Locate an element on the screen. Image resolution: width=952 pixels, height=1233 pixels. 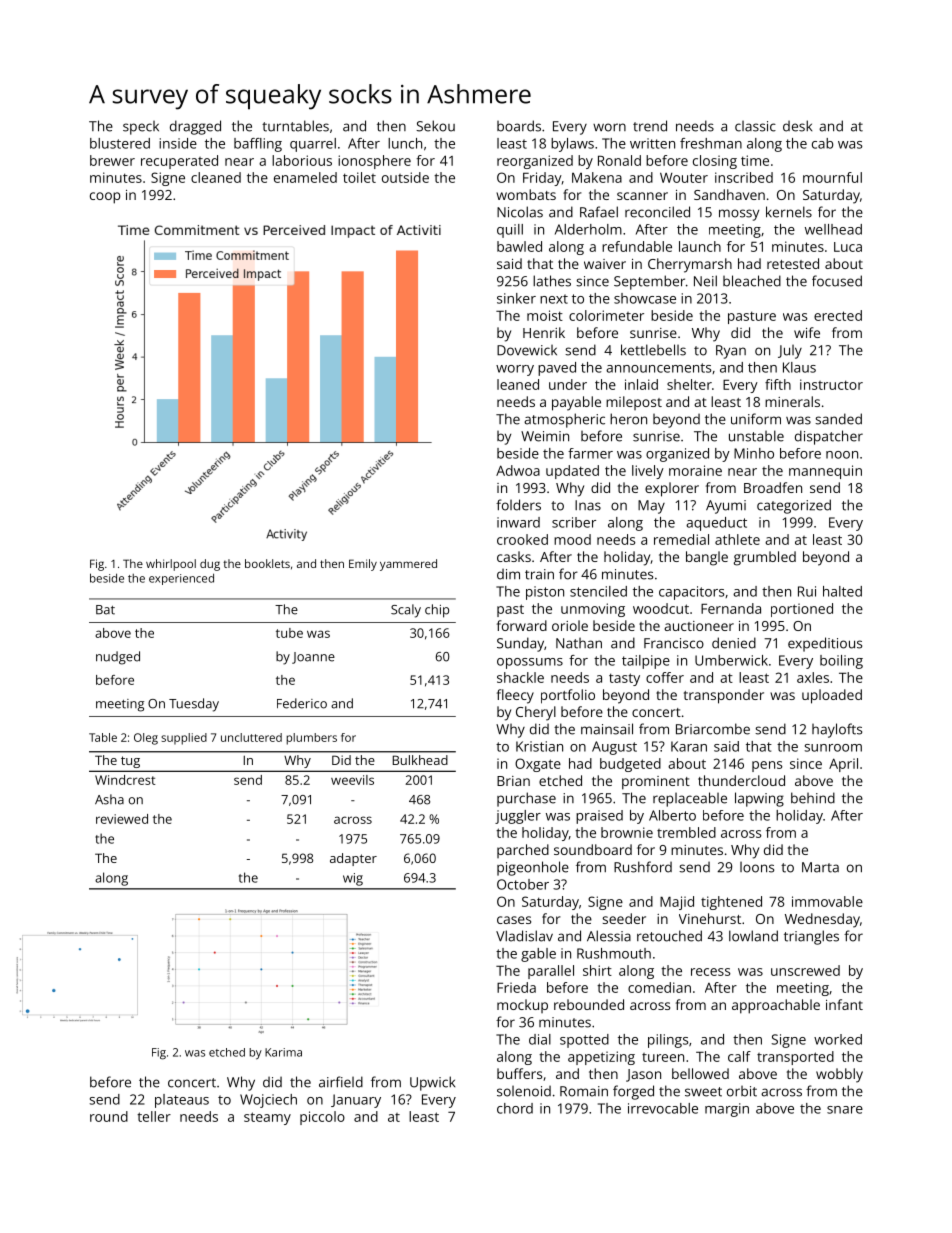
recess is located at coordinates (711, 972).
